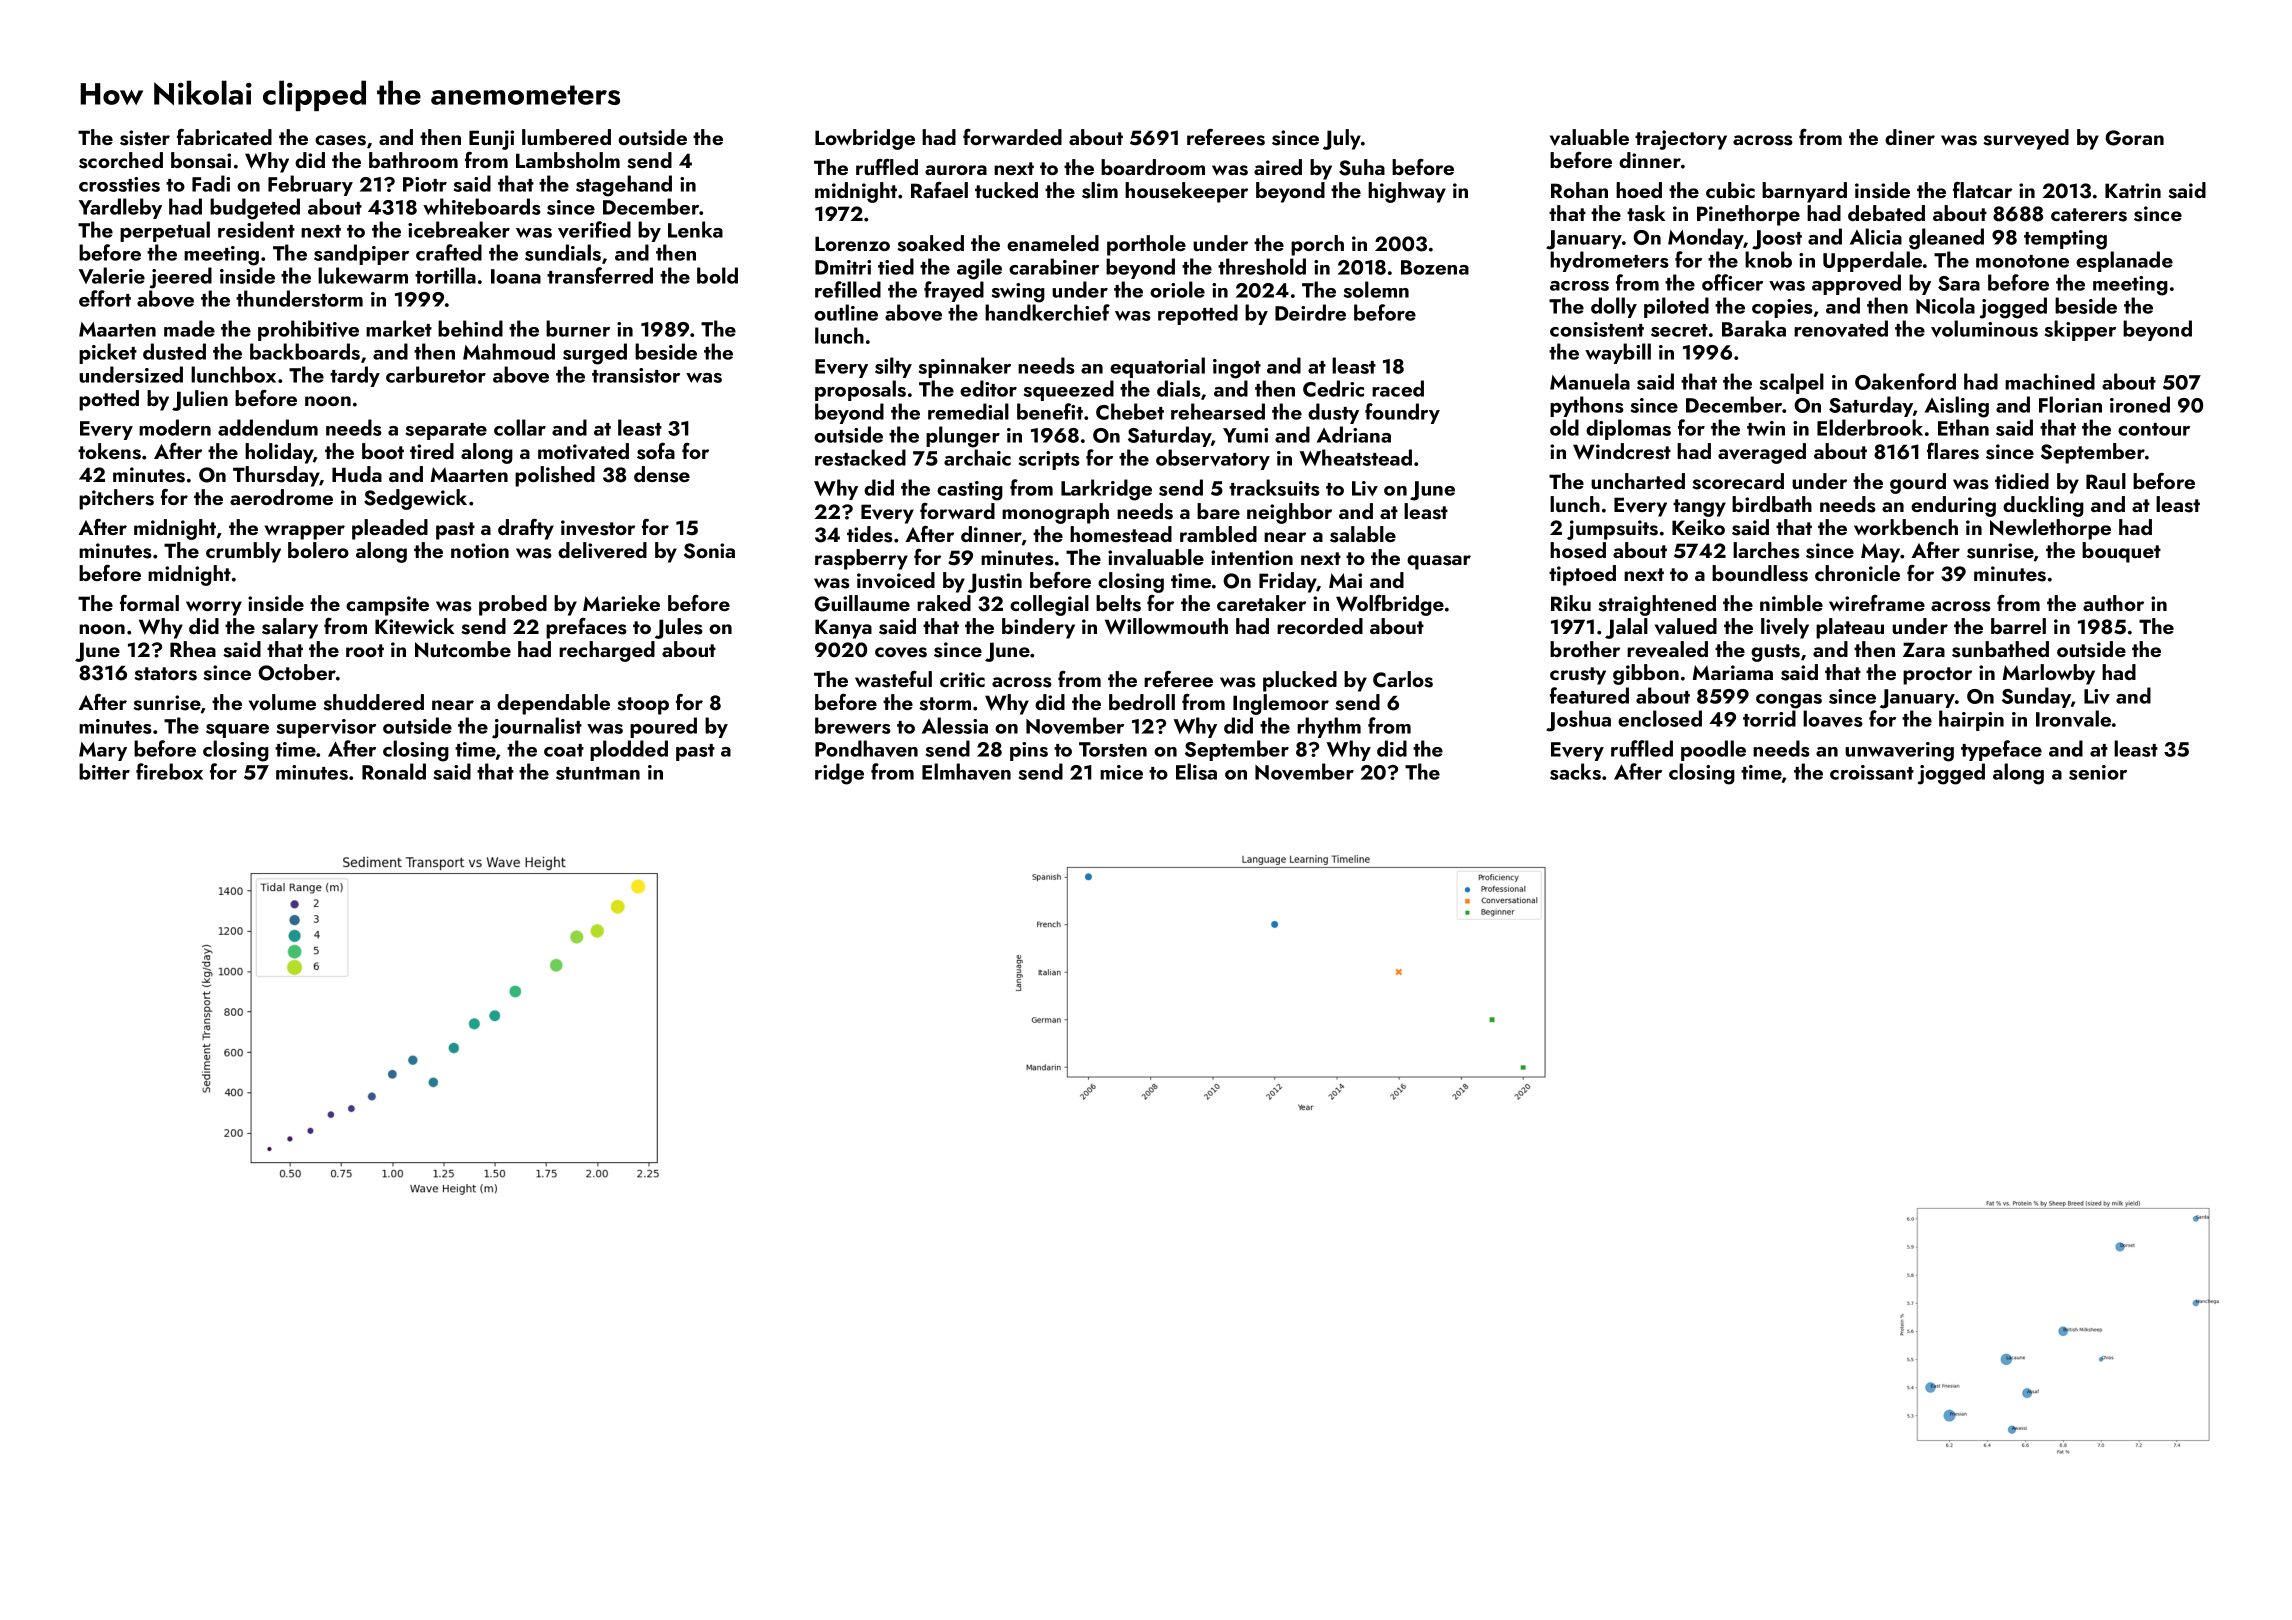  I want to click on sacks, so click(1575, 771).
